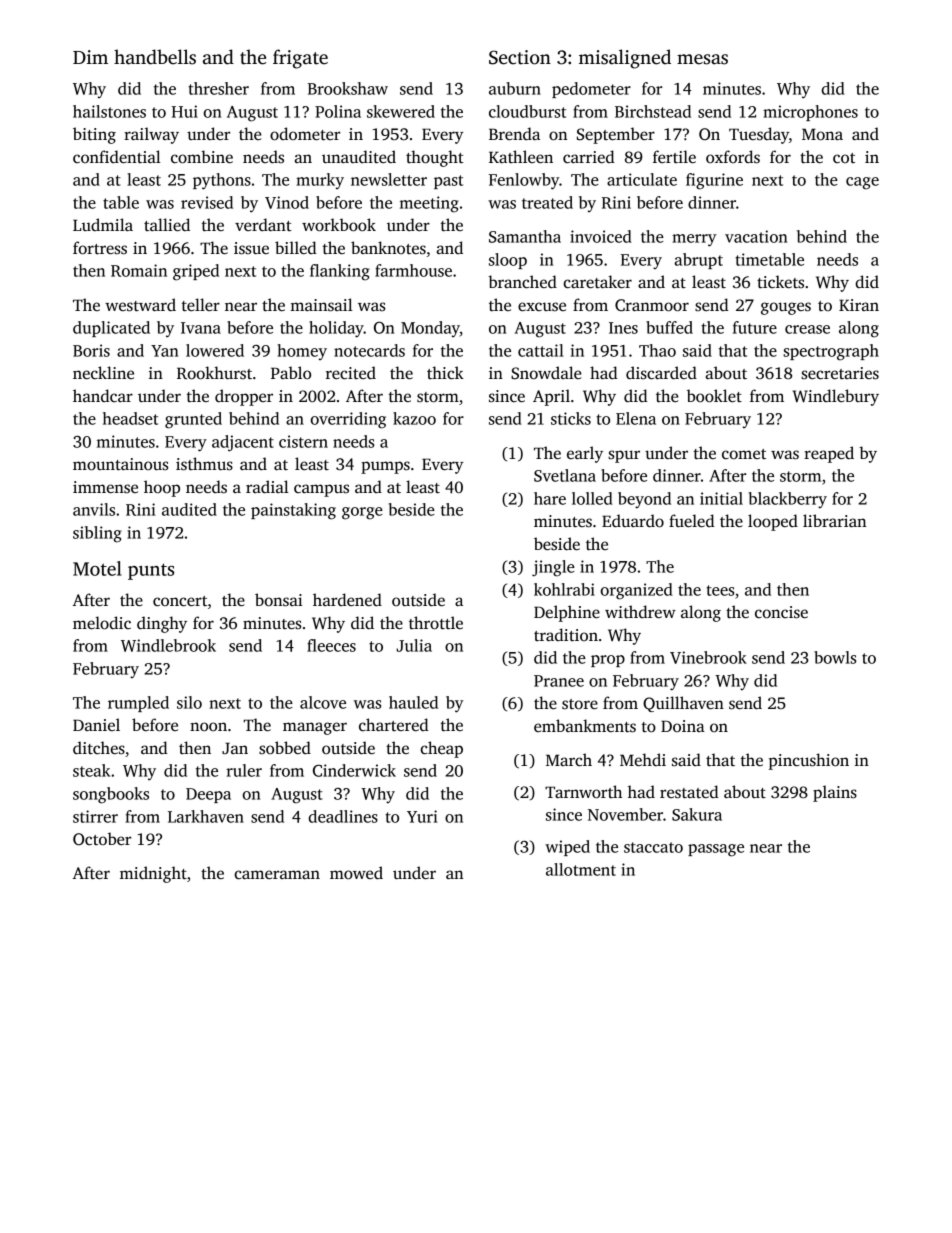  I want to click on overriding, so click(348, 420).
